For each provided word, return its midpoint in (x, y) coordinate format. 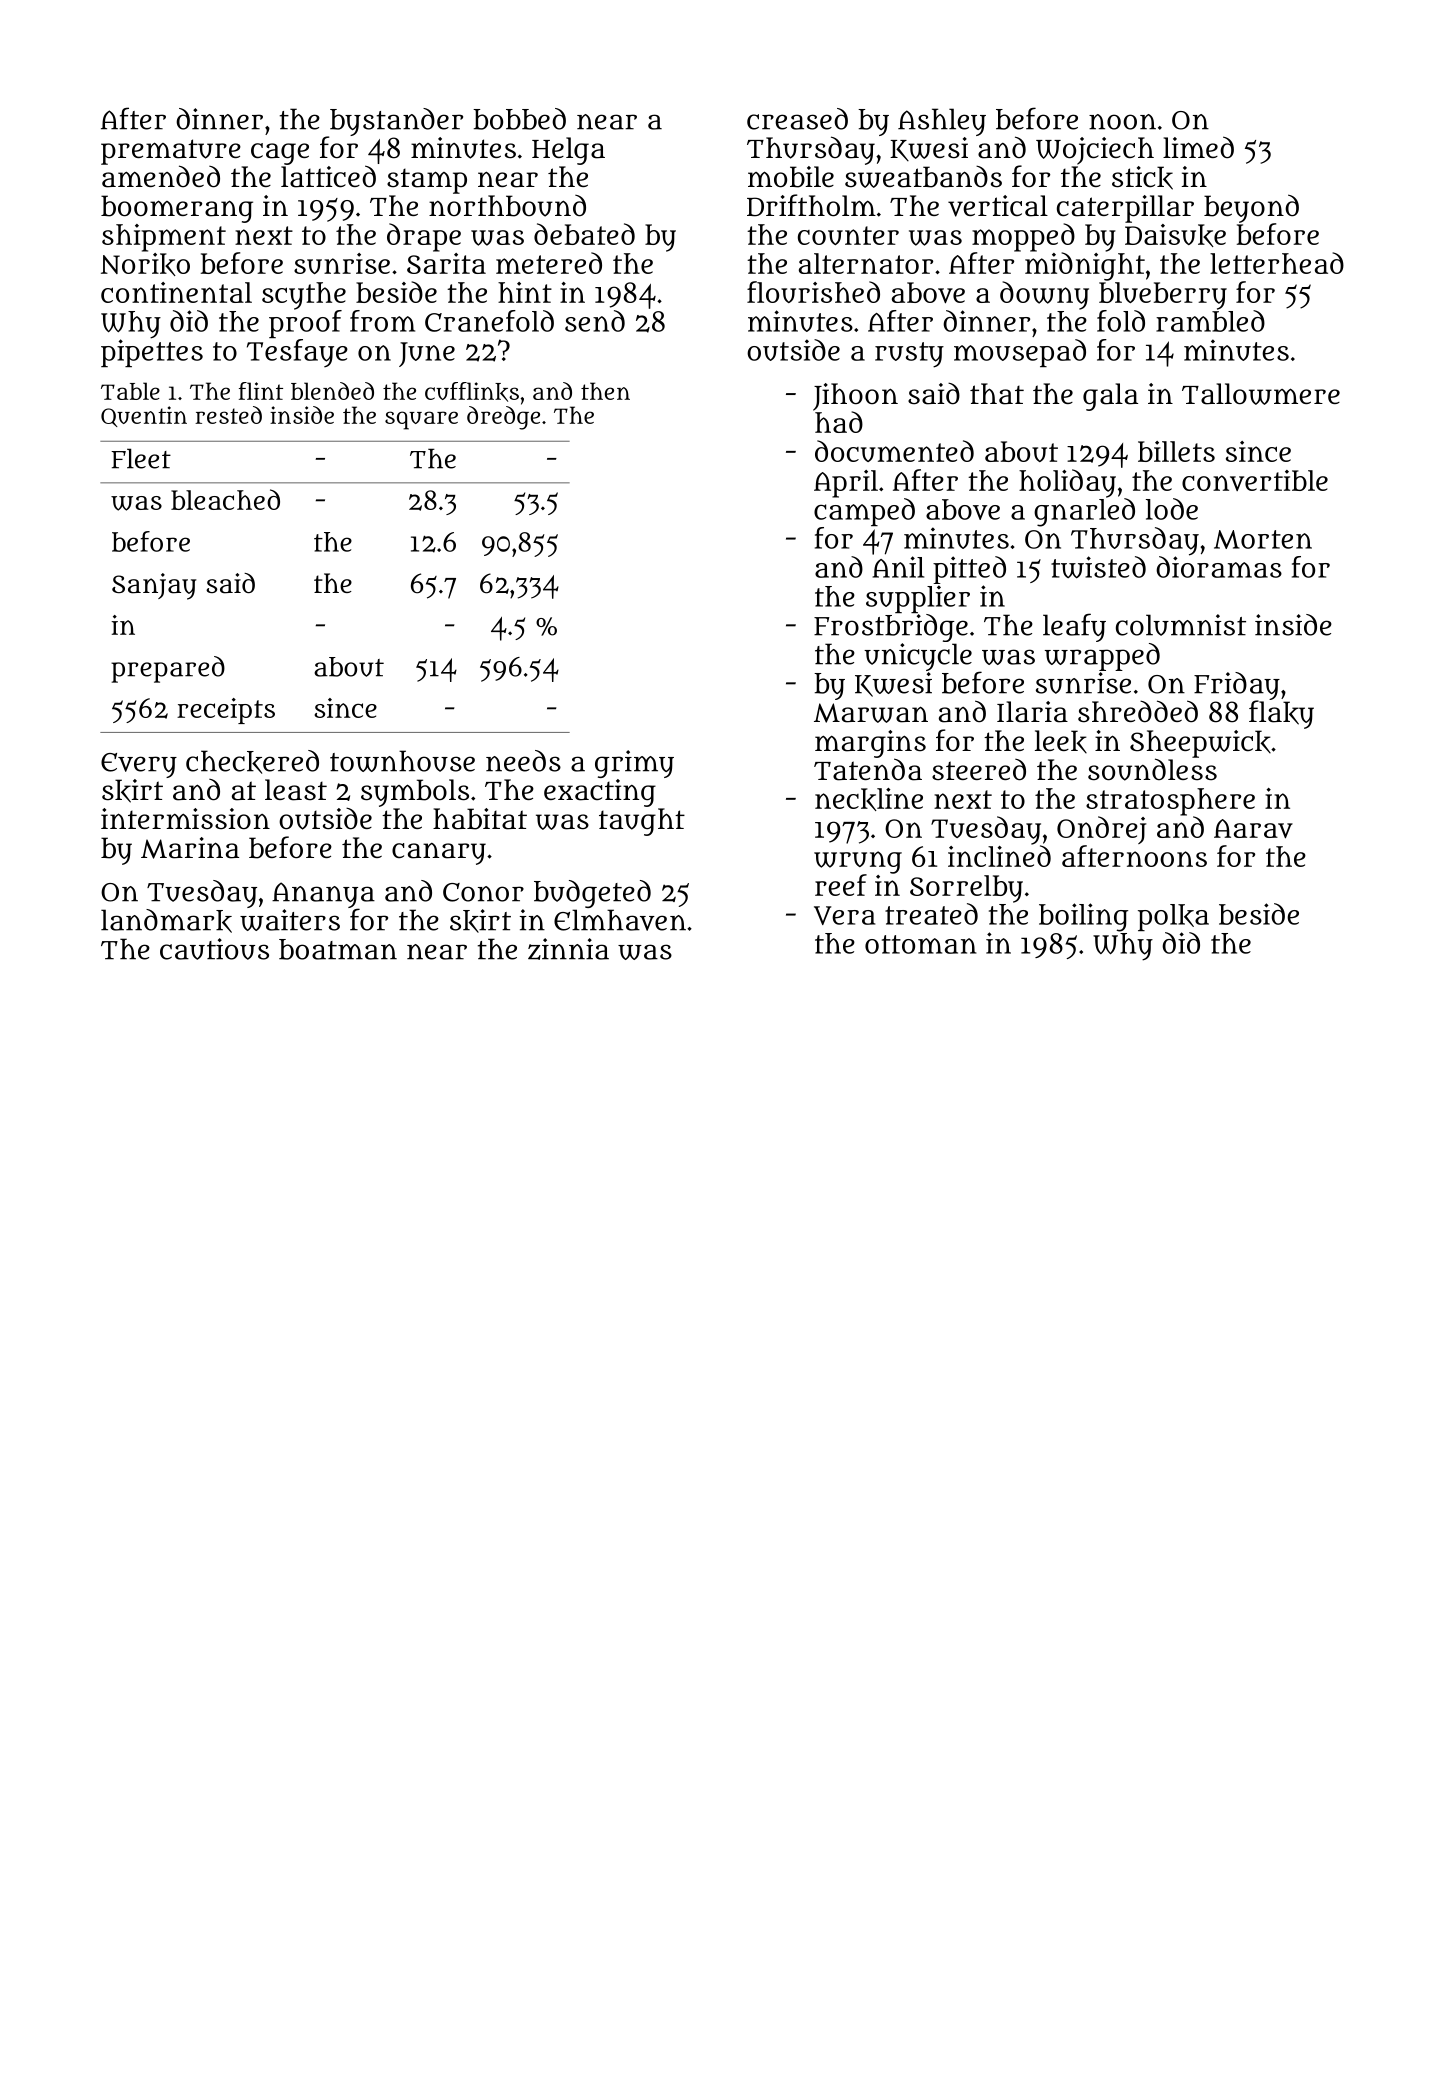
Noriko (145, 264)
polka (1173, 917)
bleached (225, 499)
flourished (813, 292)
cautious (214, 949)
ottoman (920, 944)
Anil (898, 567)
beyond (1251, 208)
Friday (1237, 686)
